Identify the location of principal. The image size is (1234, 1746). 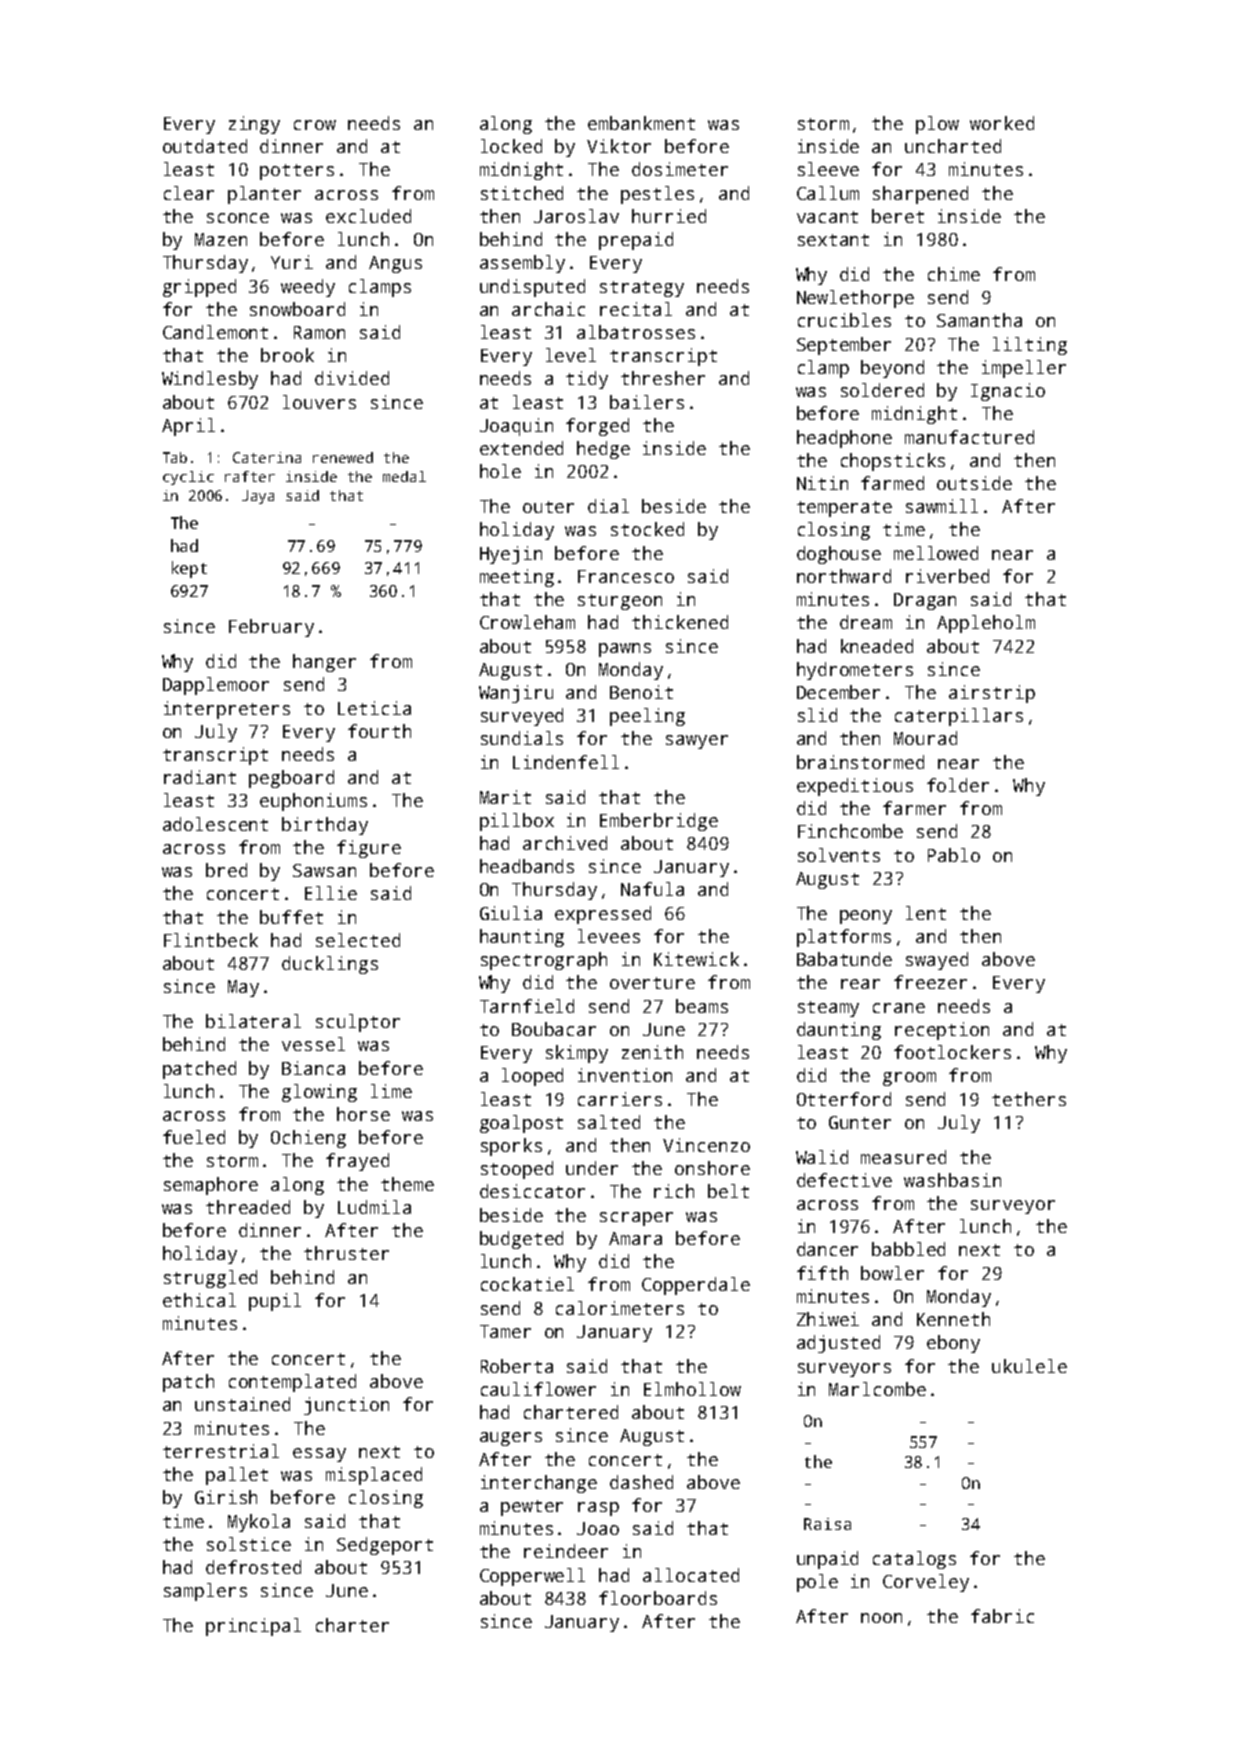
(253, 1627).
